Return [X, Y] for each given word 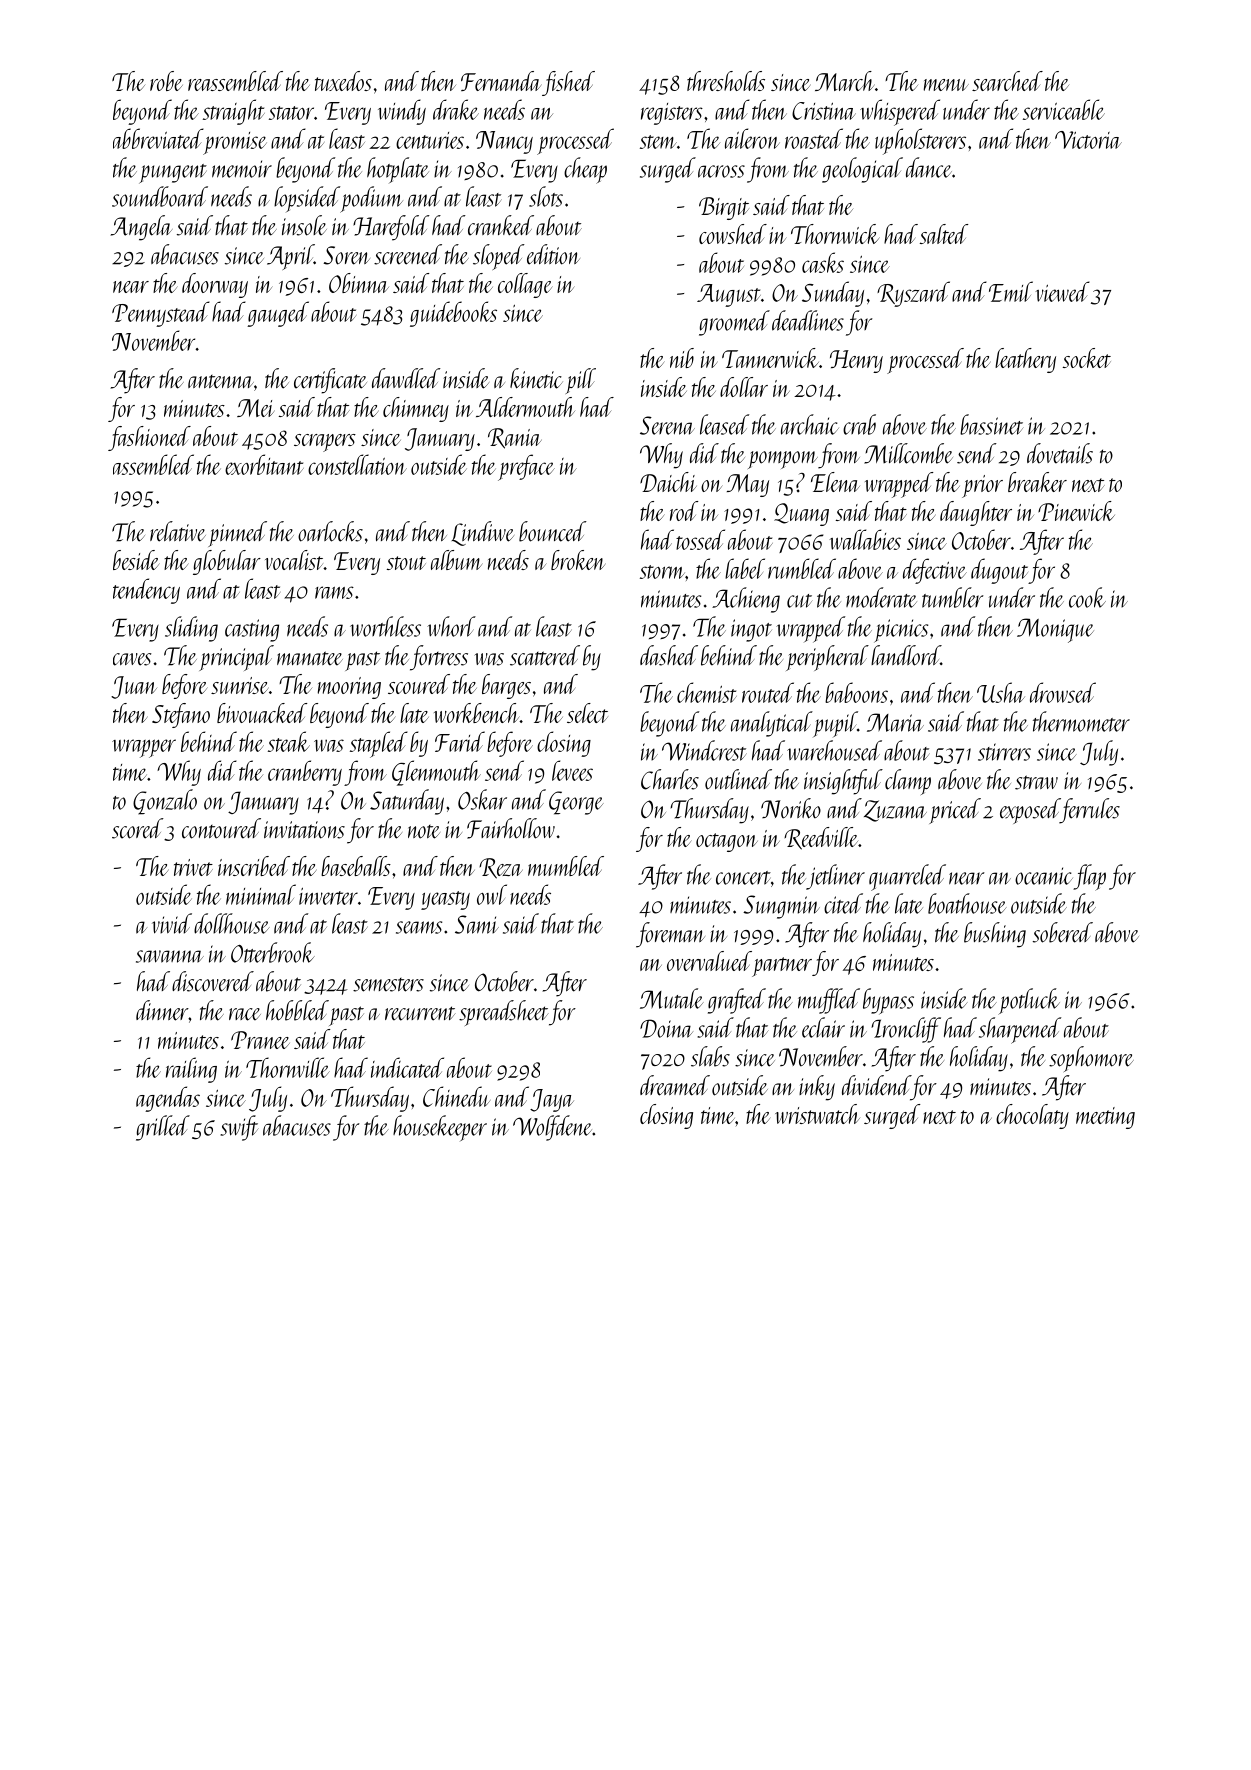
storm [662, 572]
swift [239, 1128]
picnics [901, 631]
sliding [191, 629]
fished [568, 83]
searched [1007, 81]
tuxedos [343, 81]
